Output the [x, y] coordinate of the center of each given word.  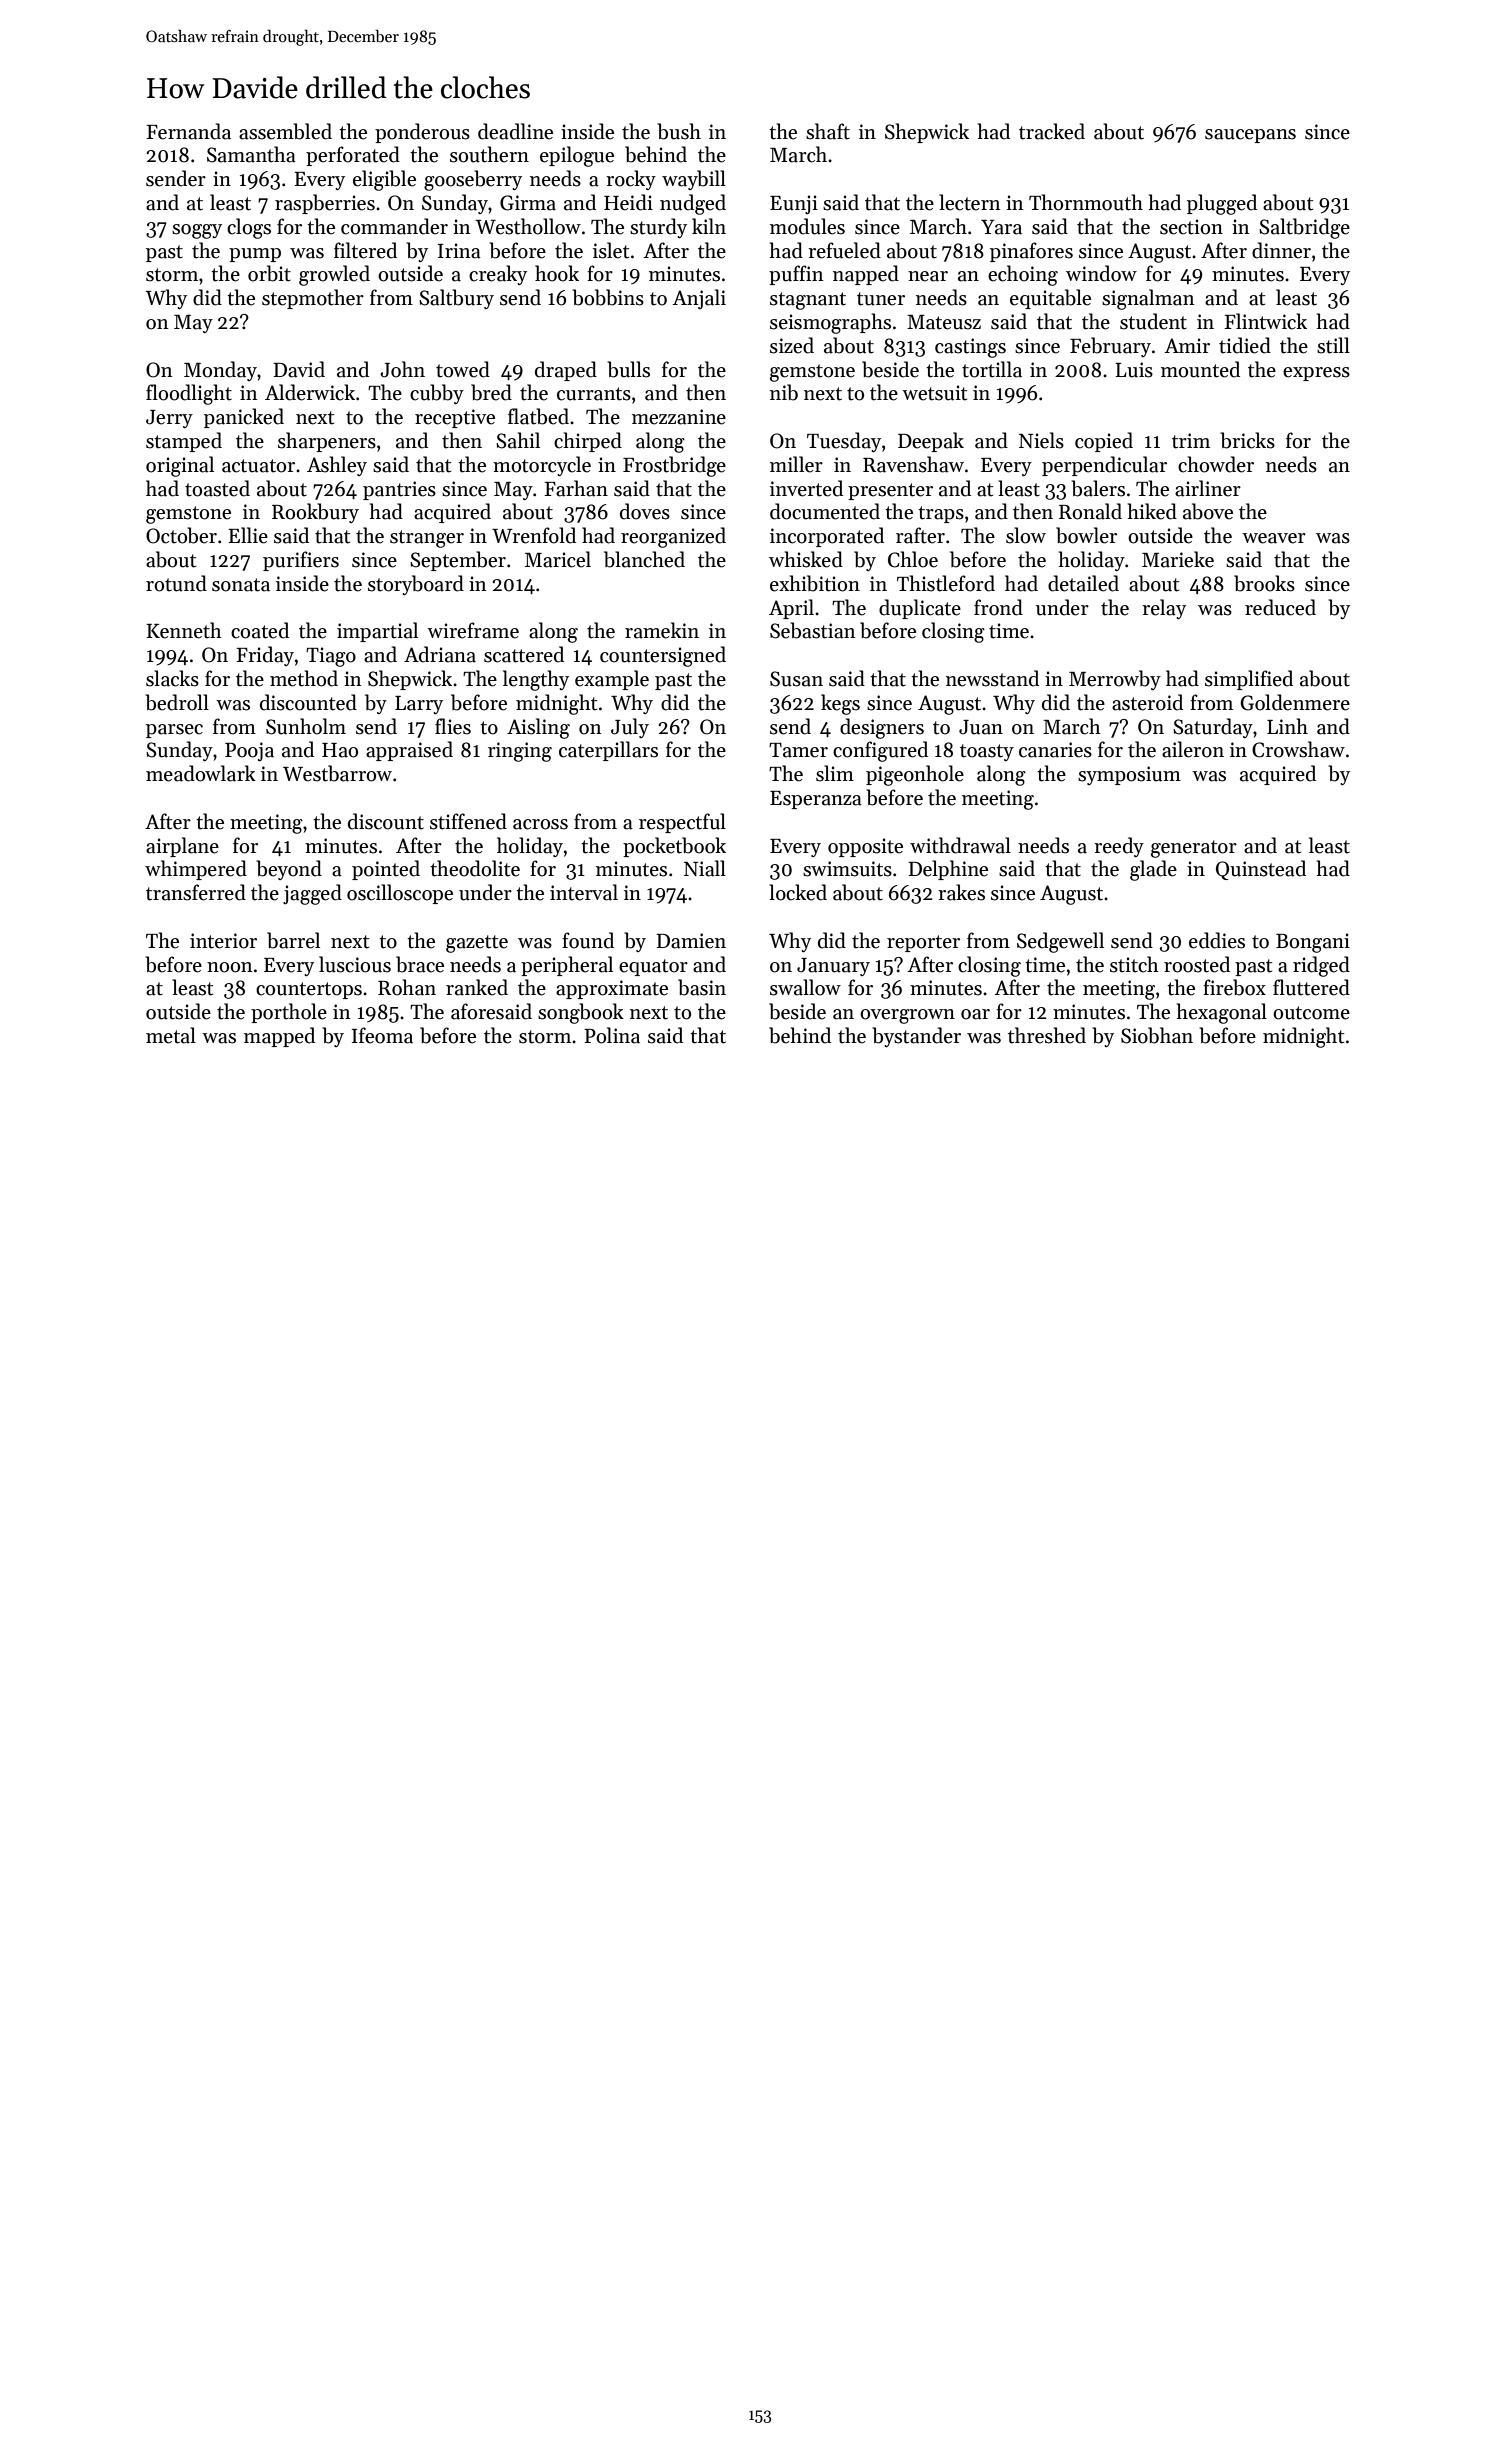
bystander [916, 1037]
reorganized [673, 537]
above [1208, 511]
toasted [217, 488]
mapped [279, 1037]
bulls [628, 369]
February [1110, 347]
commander [394, 226]
